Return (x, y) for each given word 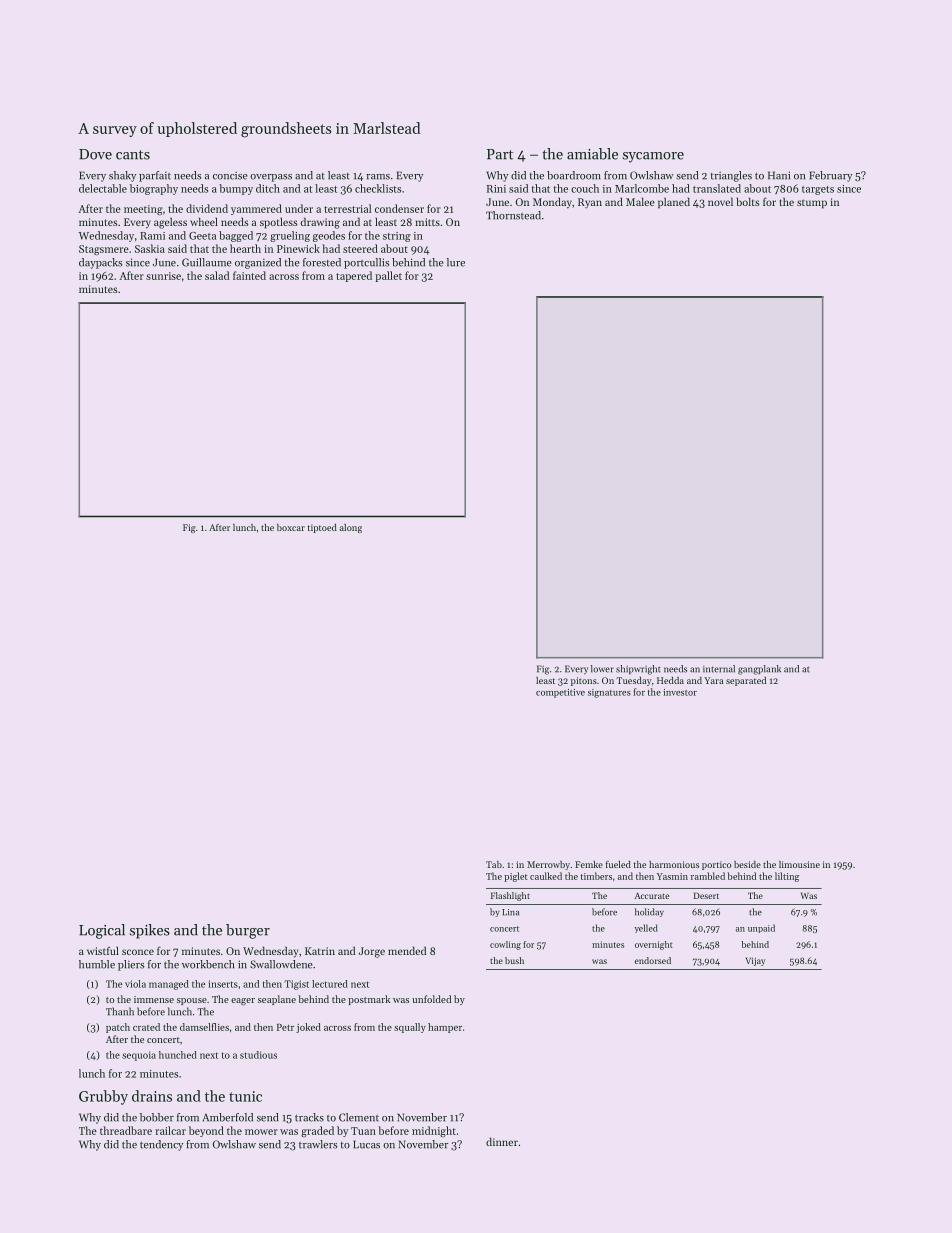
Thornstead (513, 215)
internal (719, 669)
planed (674, 203)
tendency (161, 1145)
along (351, 528)
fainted (249, 275)
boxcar (291, 527)
